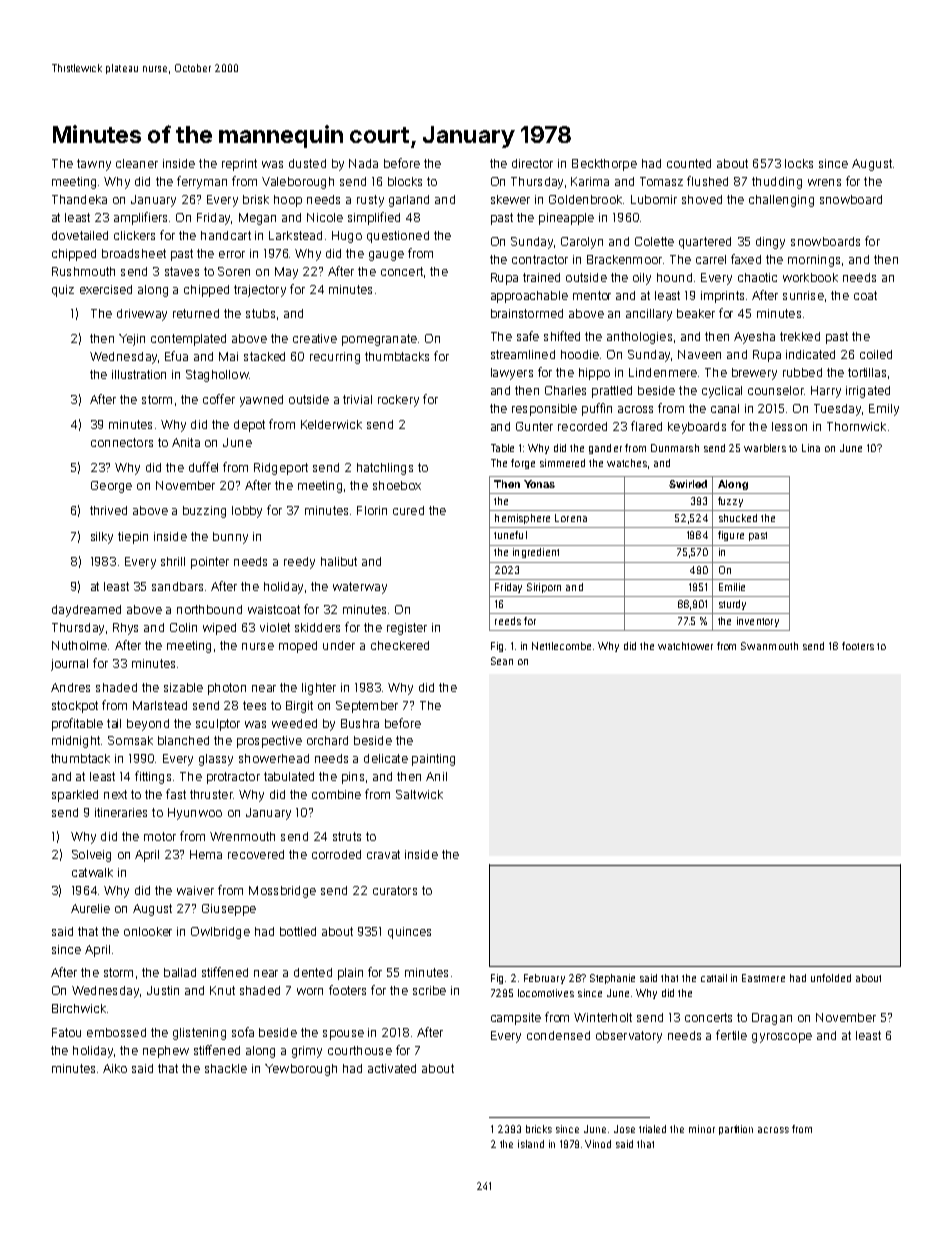  What do you see at coordinates (385, 469) in the document?
I see `hatchlings` at bounding box center [385, 469].
